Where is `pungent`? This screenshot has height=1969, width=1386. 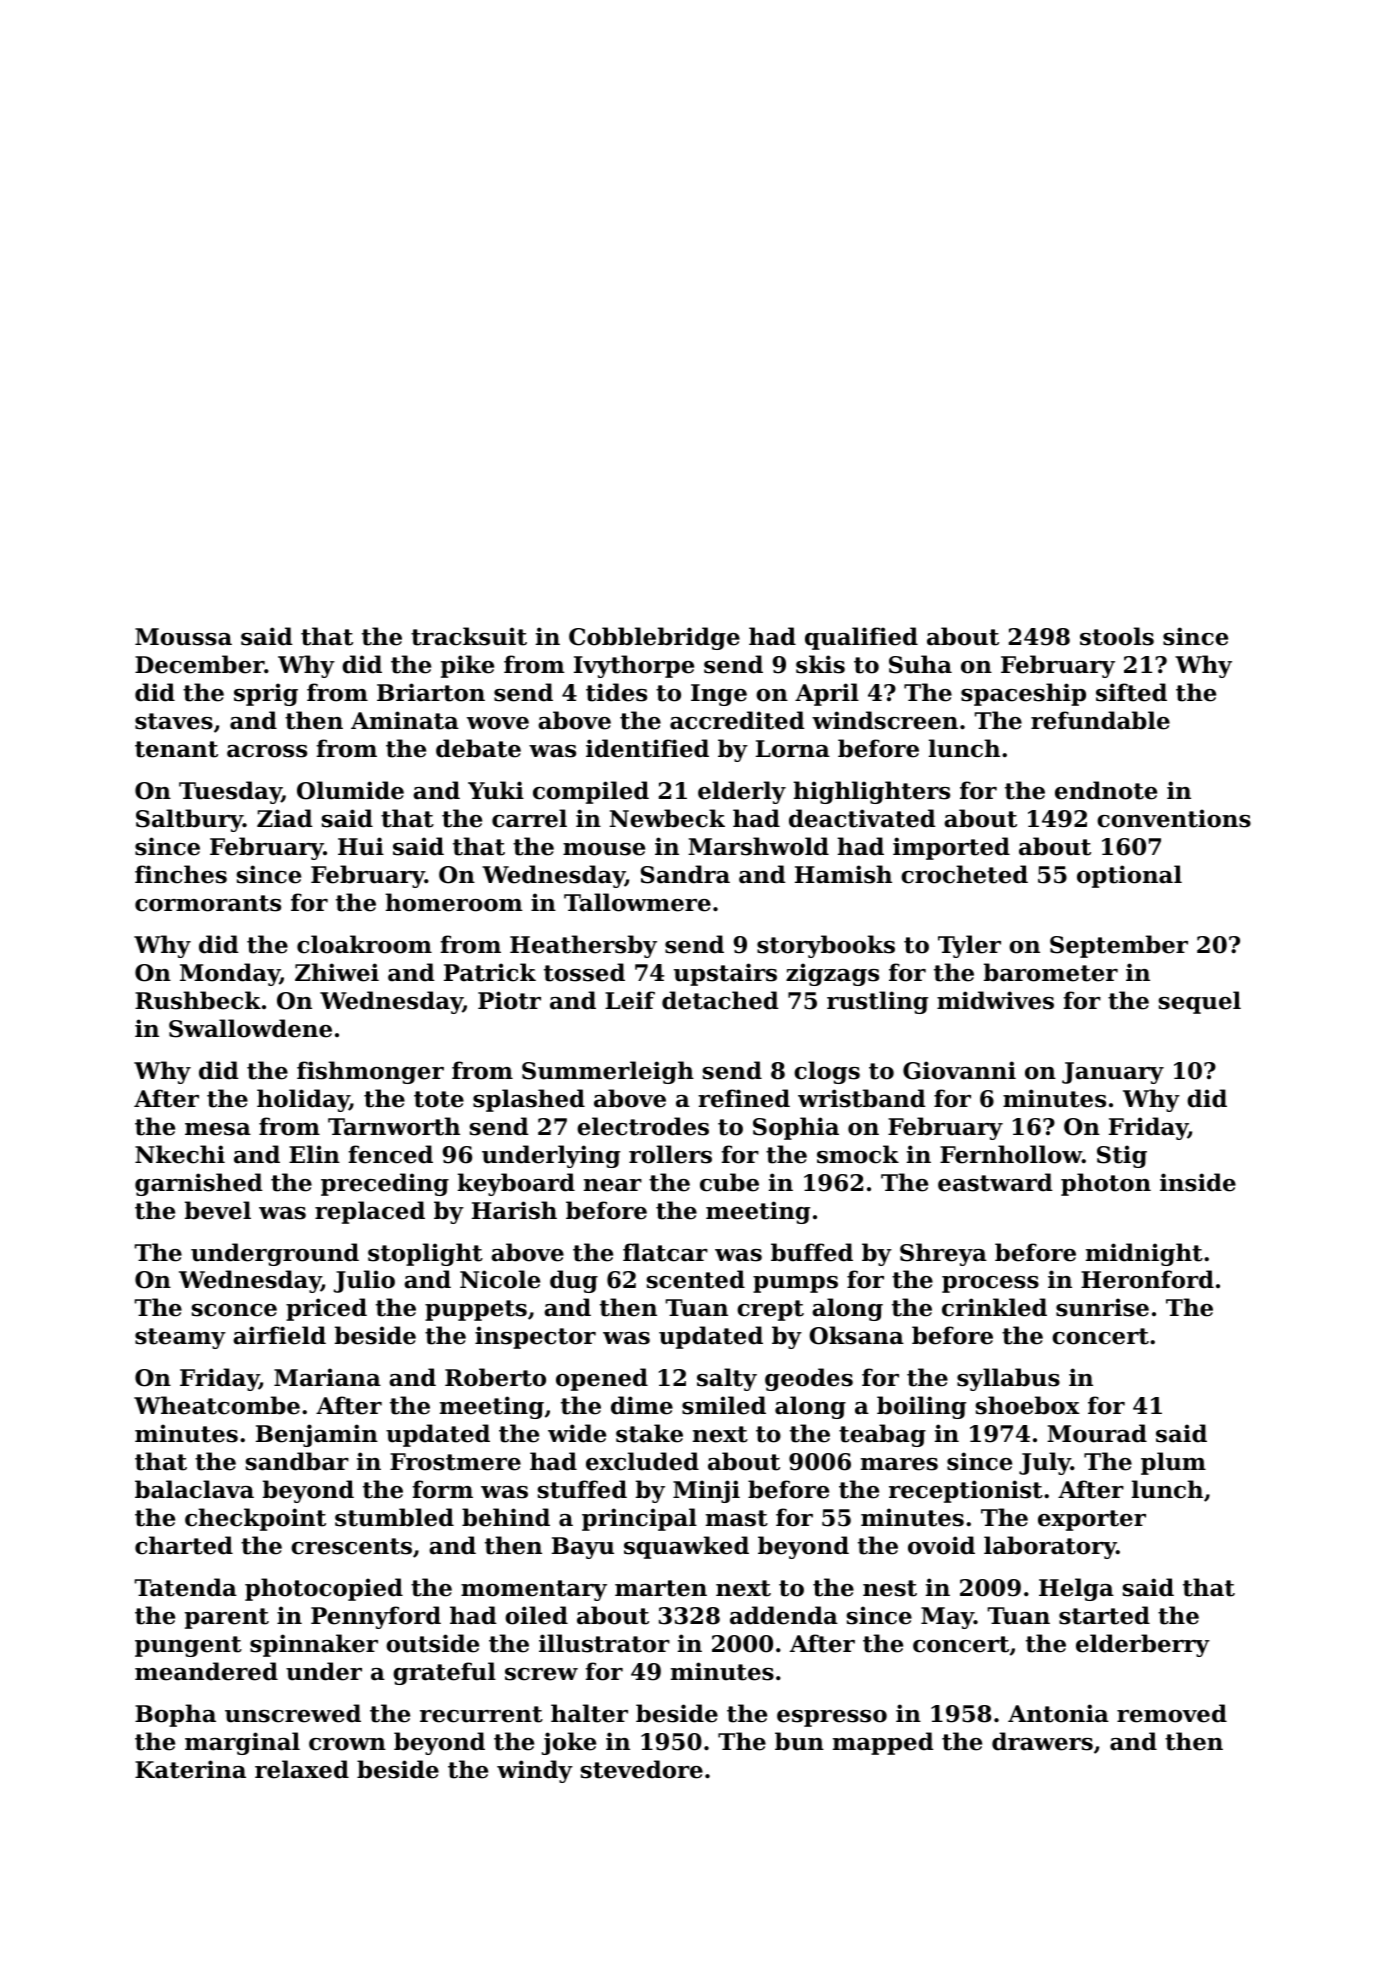 pungent is located at coordinates (188, 1646).
